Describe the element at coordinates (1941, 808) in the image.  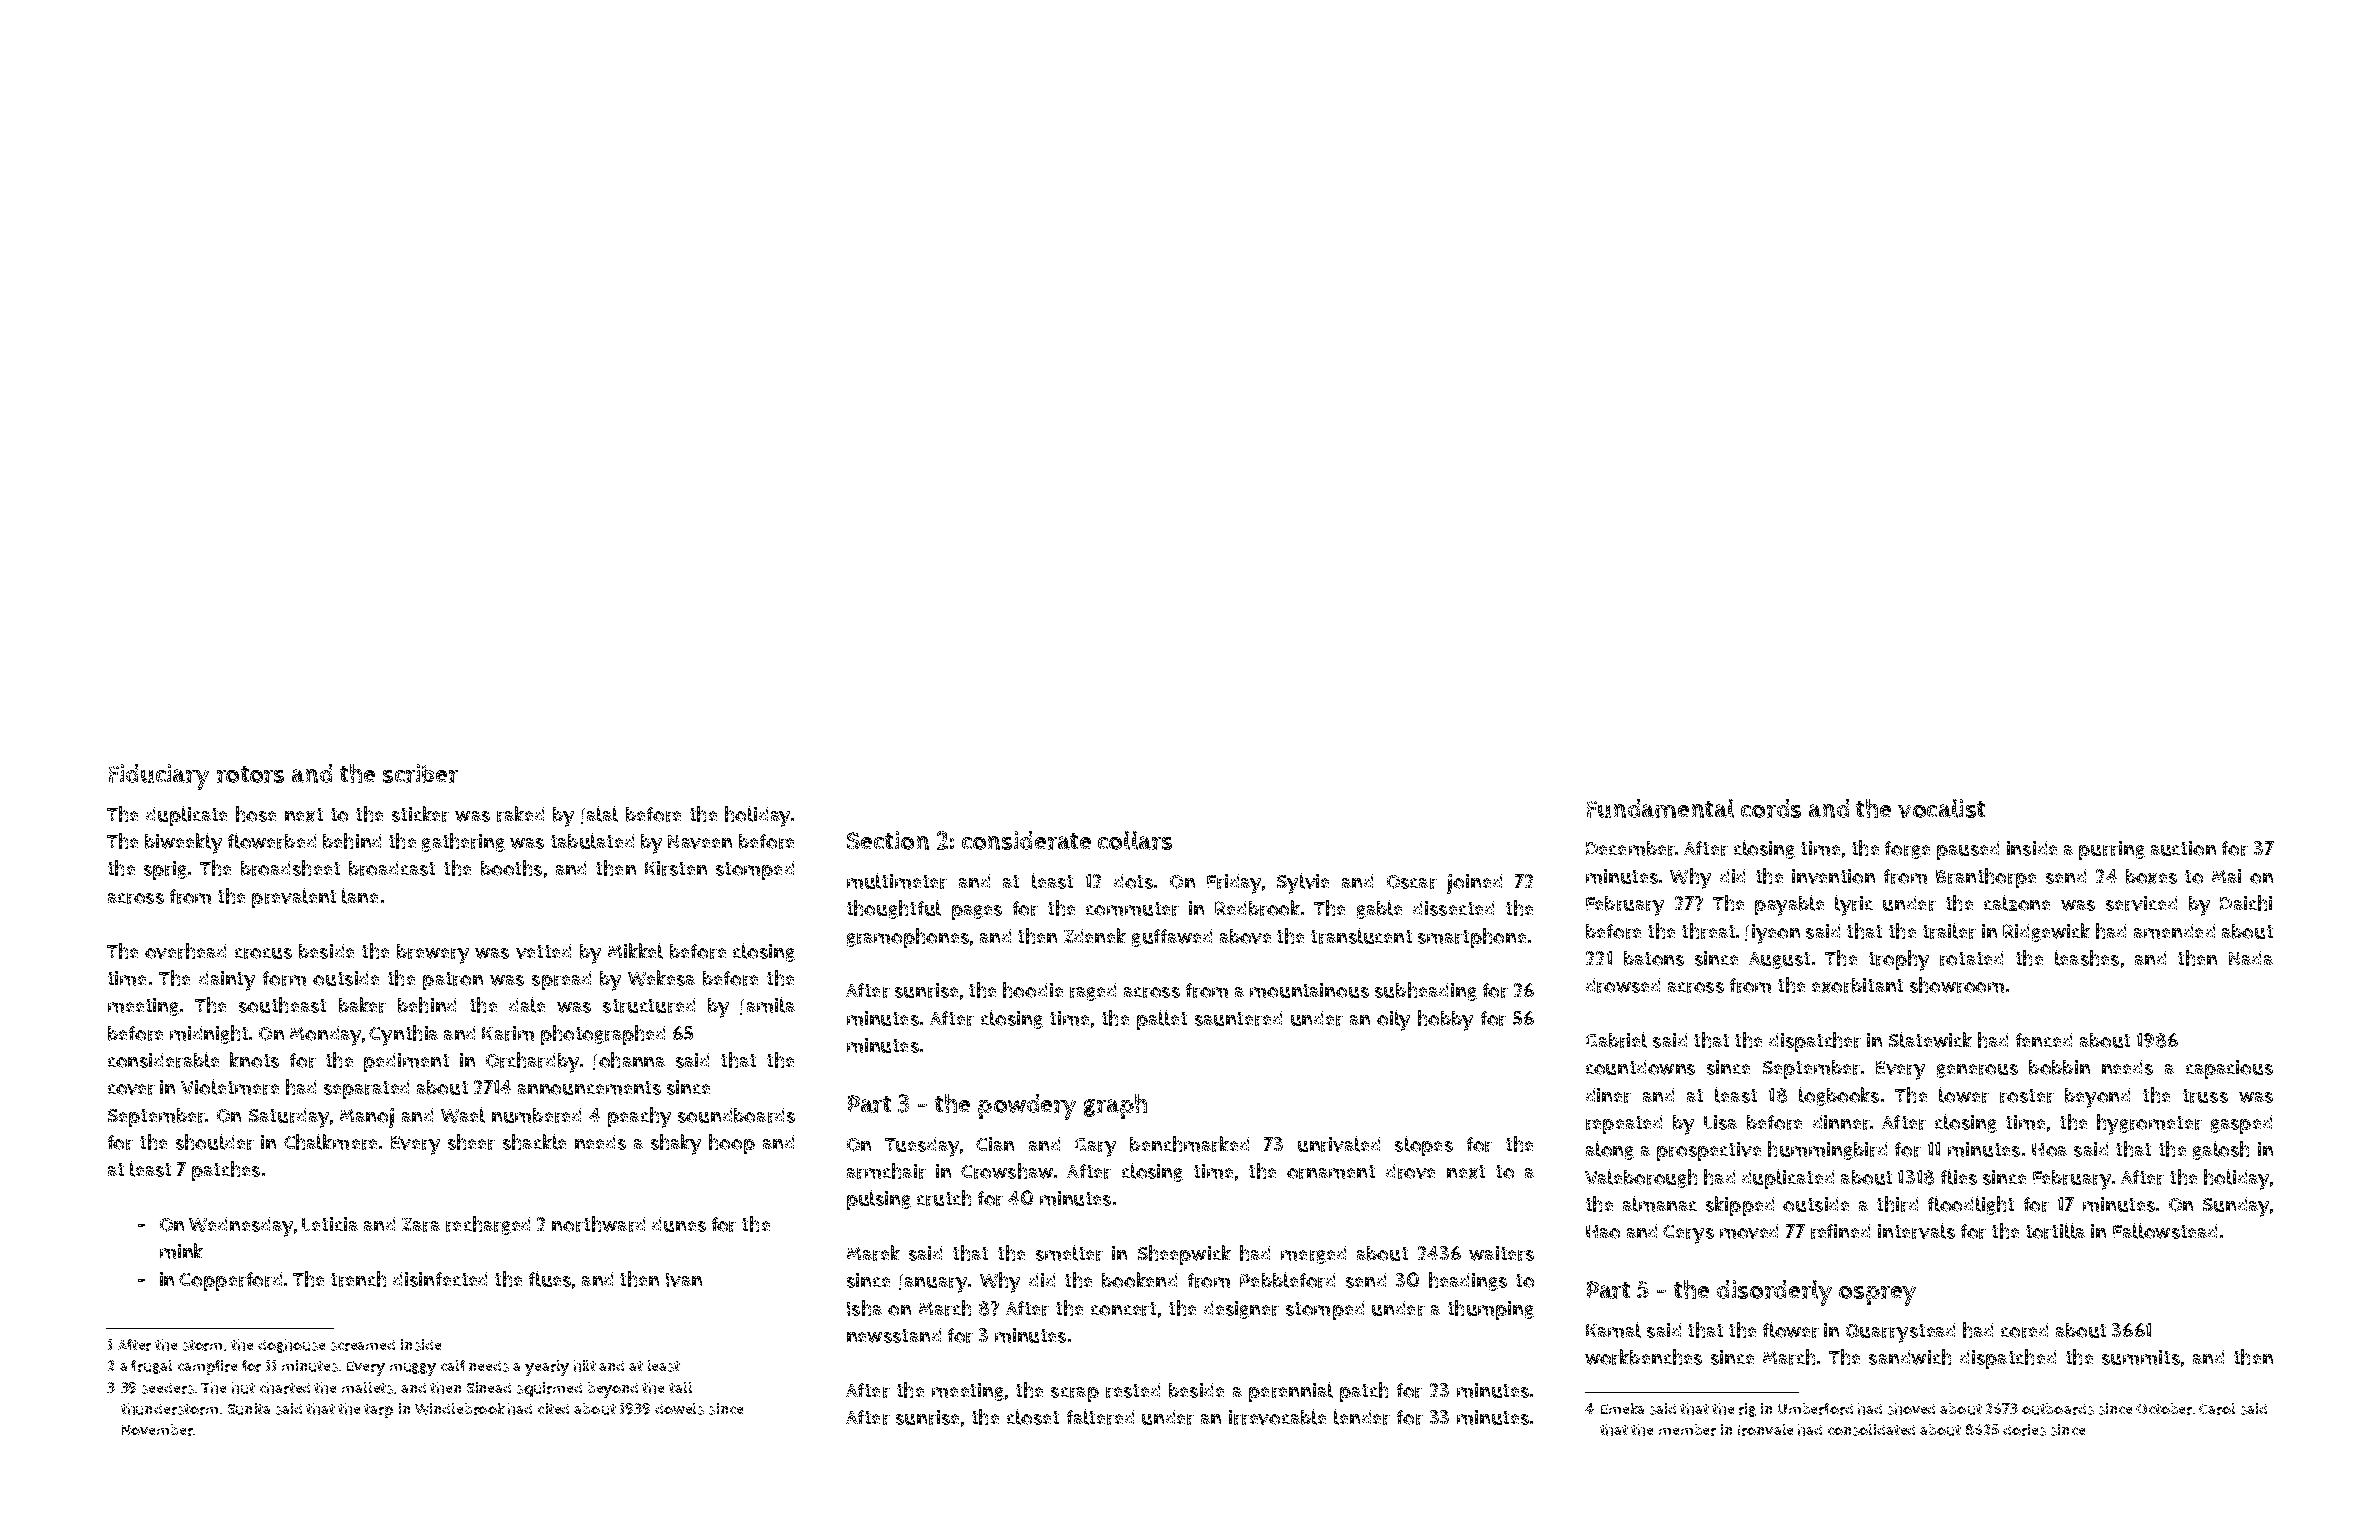
I see `vocalist` at that location.
